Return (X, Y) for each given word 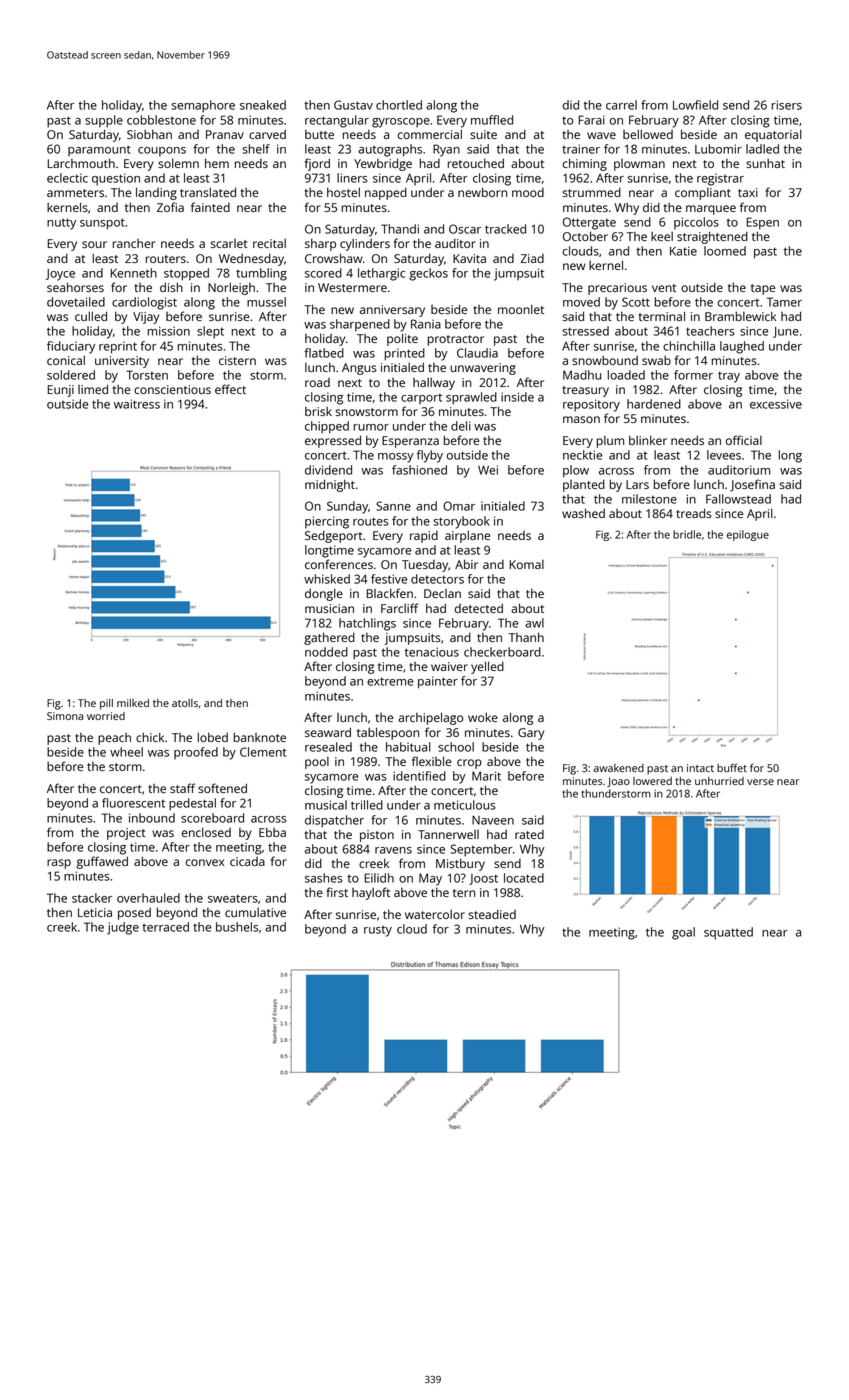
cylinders (365, 245)
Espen (763, 223)
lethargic (381, 274)
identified (419, 776)
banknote (260, 737)
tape (763, 289)
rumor (371, 427)
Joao (618, 782)
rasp (59, 864)
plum (610, 442)
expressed (333, 441)
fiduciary (71, 347)
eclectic (67, 178)
